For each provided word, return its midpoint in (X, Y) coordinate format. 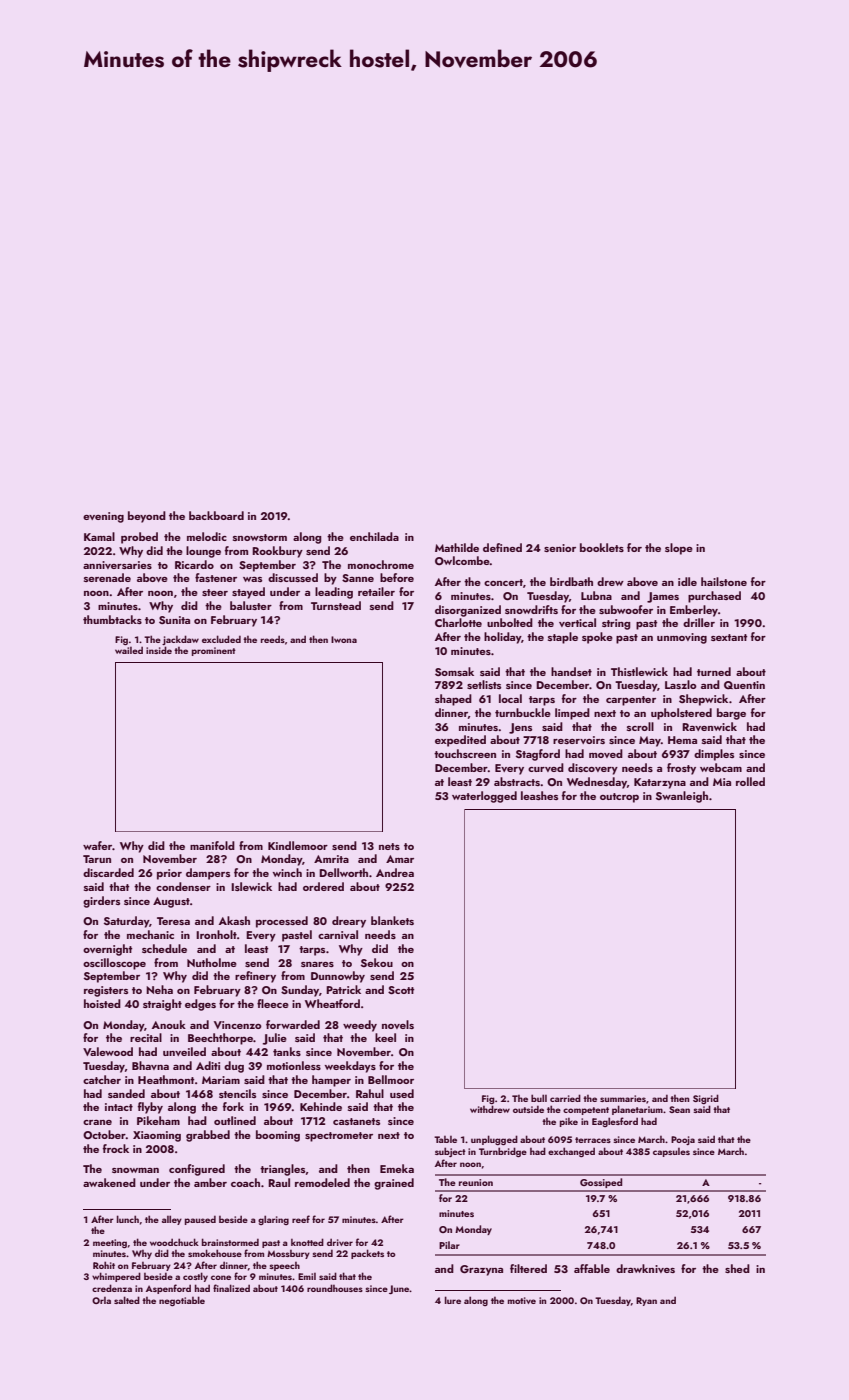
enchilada (374, 536)
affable (592, 1268)
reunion (476, 1182)
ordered (323, 886)
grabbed (208, 1136)
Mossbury (288, 1254)
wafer (98, 845)
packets (367, 1254)
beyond (147, 517)
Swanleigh (682, 797)
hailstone (724, 581)
